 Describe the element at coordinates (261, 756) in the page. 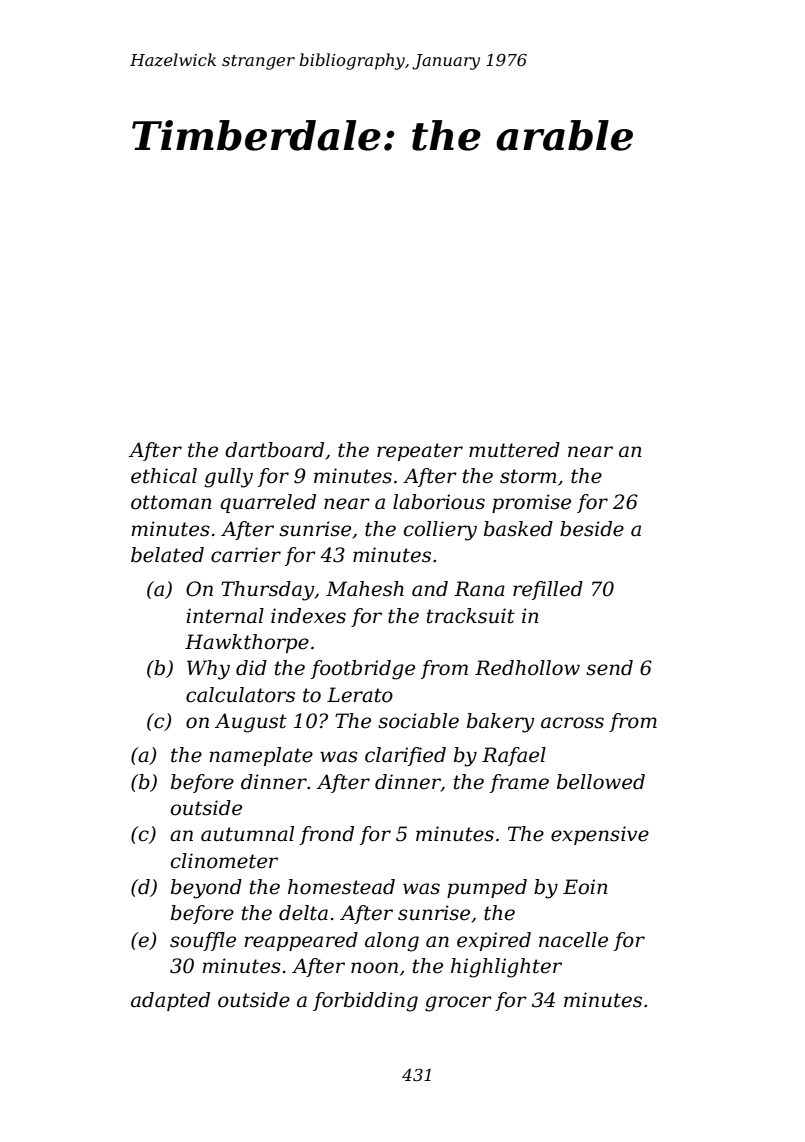

I see `nameplate` at that location.
